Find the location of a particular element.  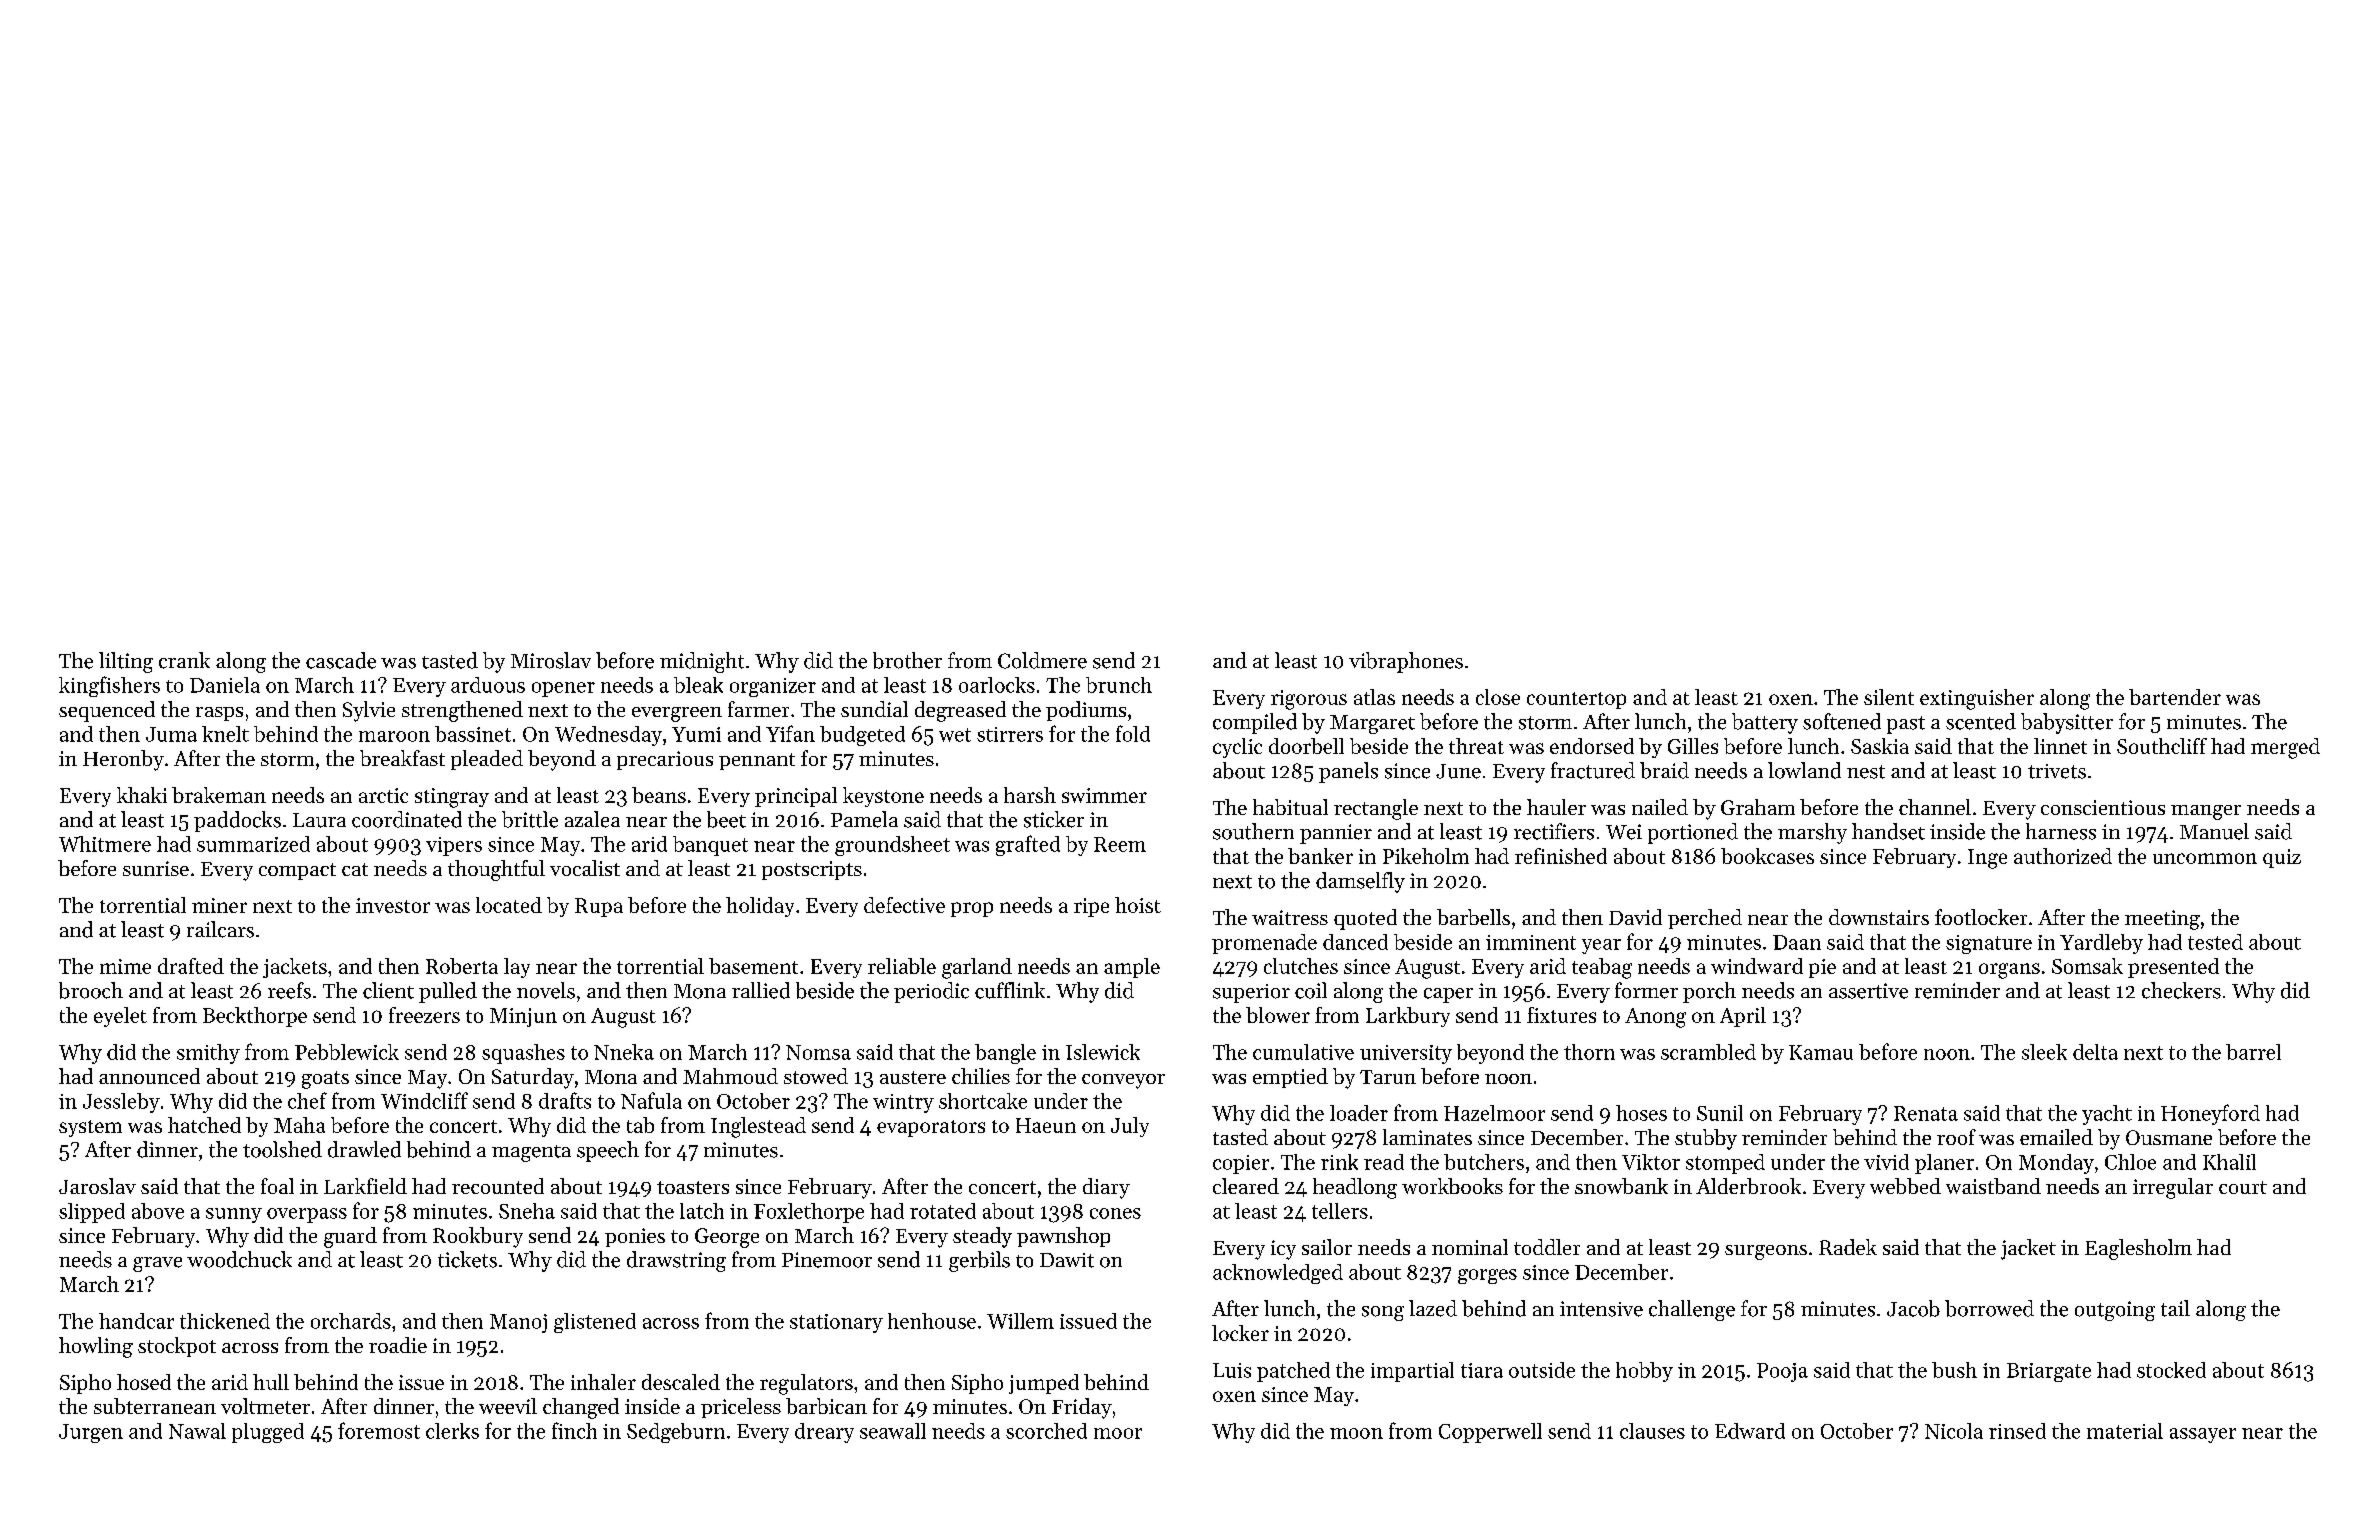

tail is located at coordinates (2175, 1308).
